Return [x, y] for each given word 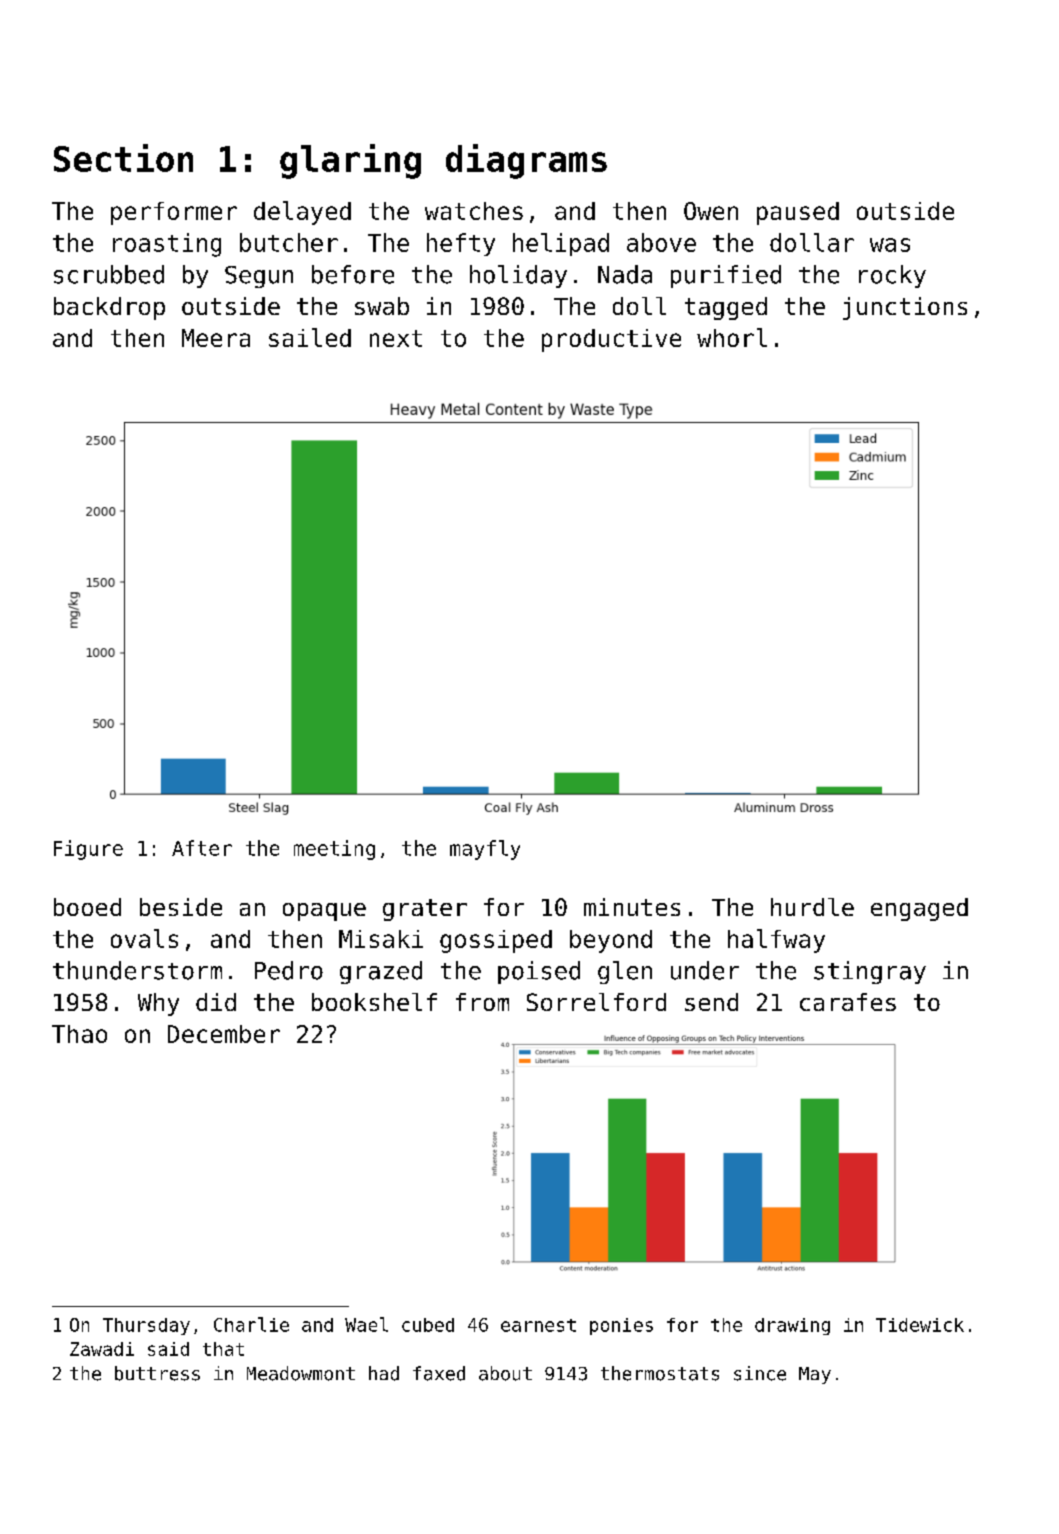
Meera [216, 338]
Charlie [251, 1324]
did [216, 1002]
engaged [919, 909]
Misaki [381, 939]
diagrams [526, 161]
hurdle [812, 907]
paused [798, 213]
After [202, 848]
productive [611, 340]
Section [123, 158]
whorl [732, 337]
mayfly [485, 850]
